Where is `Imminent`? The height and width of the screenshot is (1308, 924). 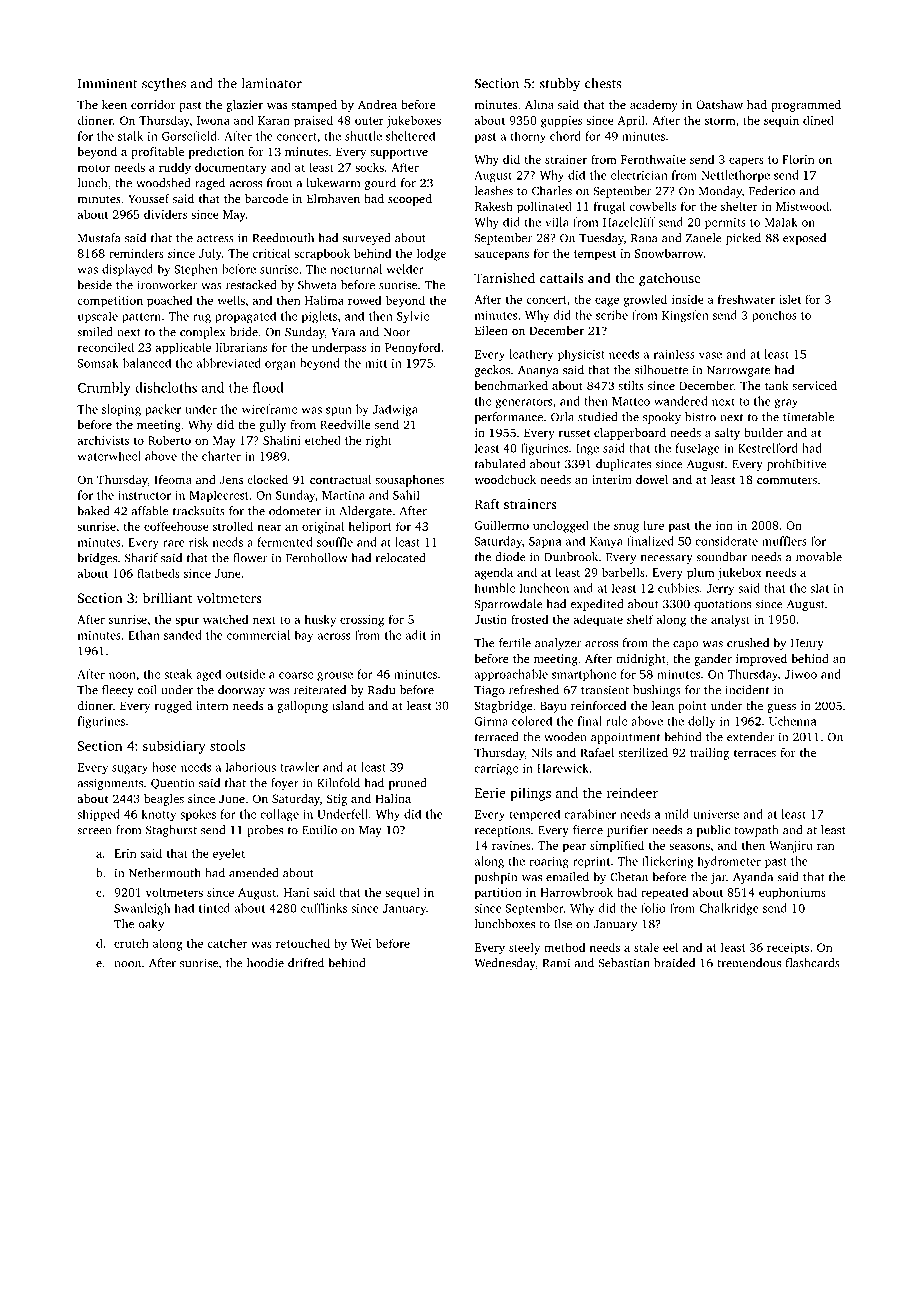 Imminent is located at coordinates (107, 83).
